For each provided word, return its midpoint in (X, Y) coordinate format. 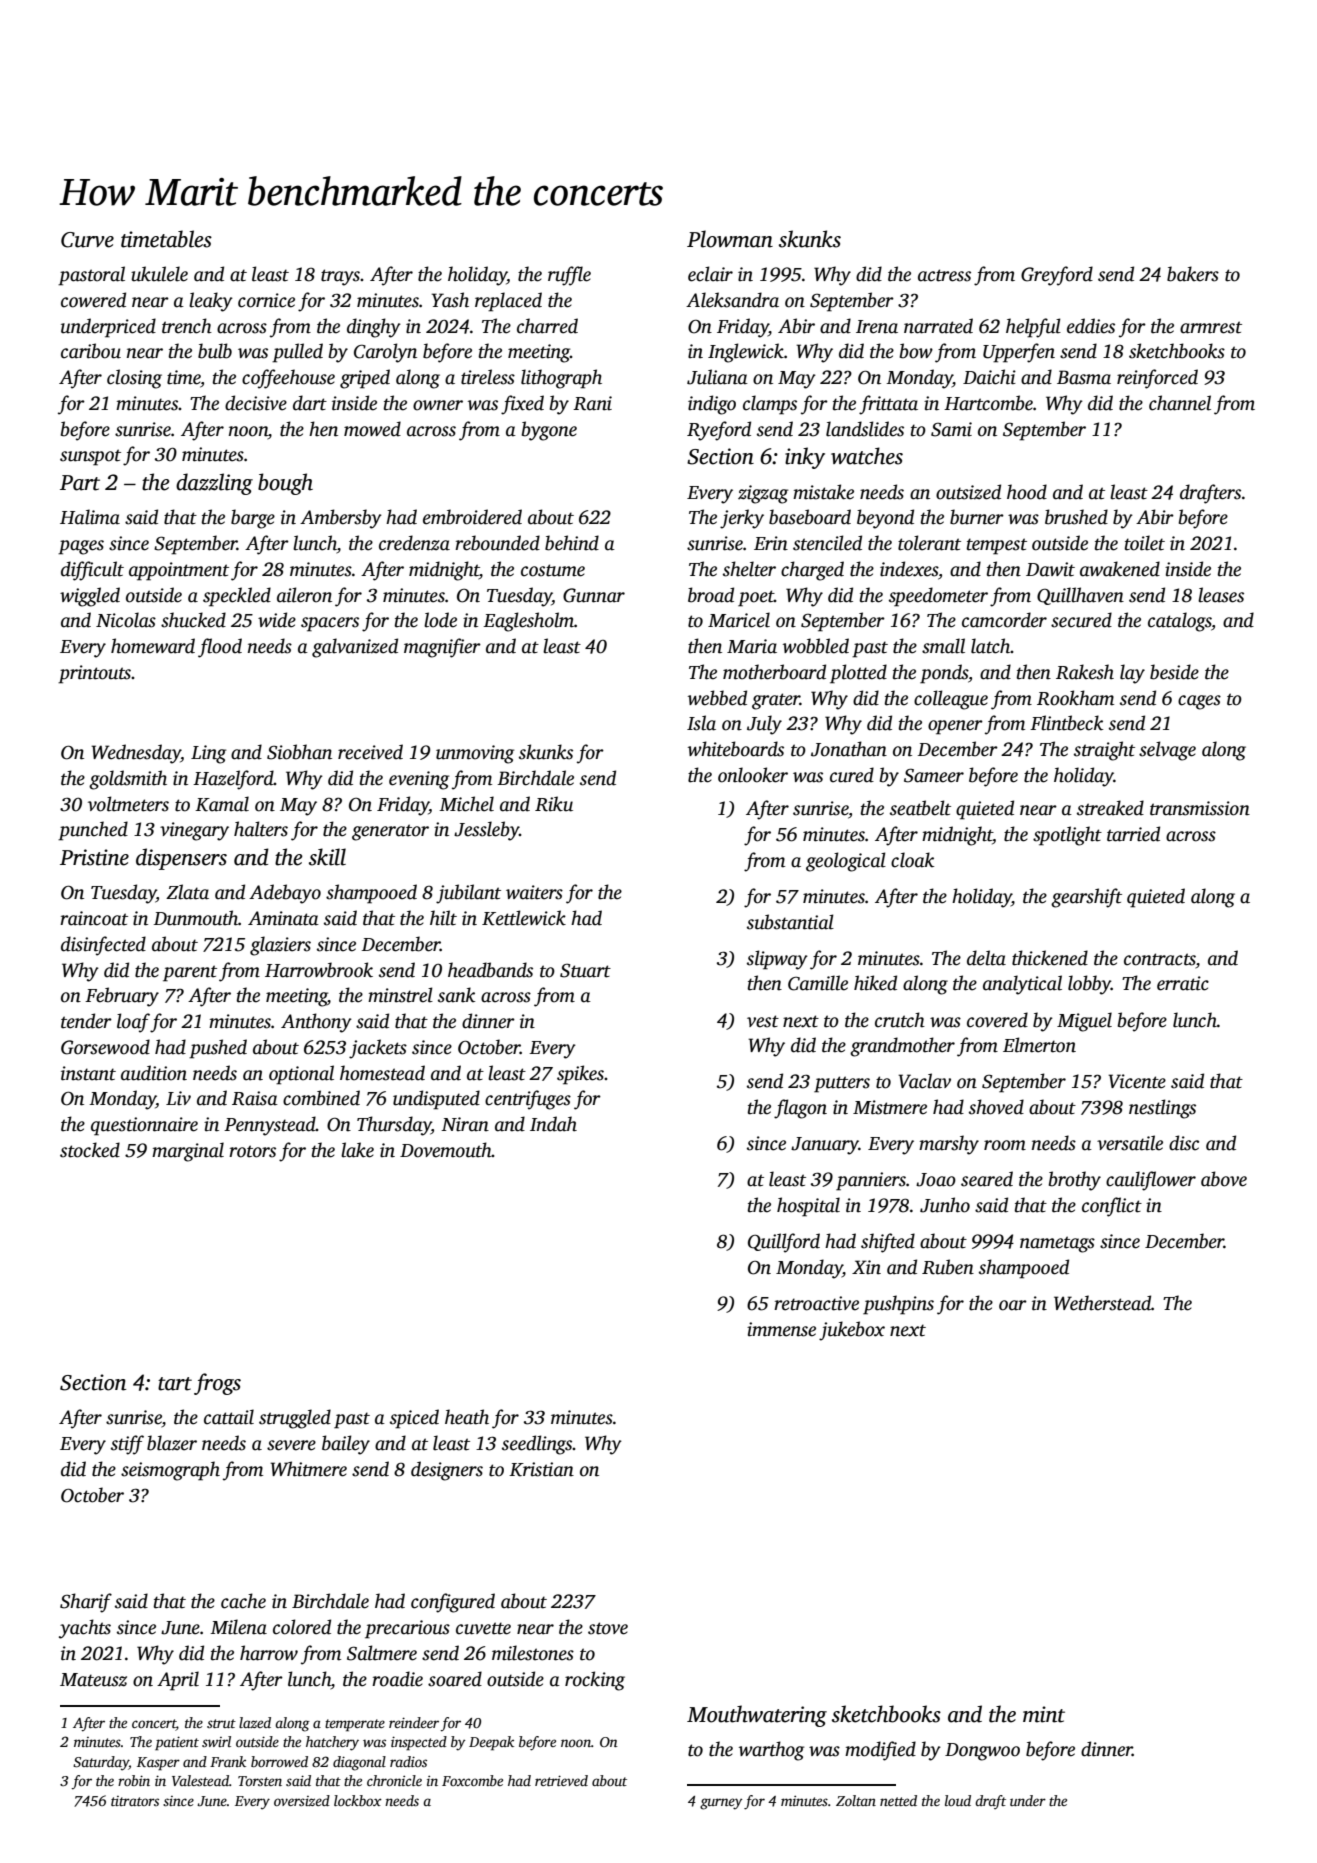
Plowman (730, 239)
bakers (1193, 274)
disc (1184, 1143)
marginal (188, 1152)
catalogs (1180, 622)
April (178, 1681)
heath (467, 1417)
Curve (87, 240)
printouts (94, 674)
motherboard (774, 672)
